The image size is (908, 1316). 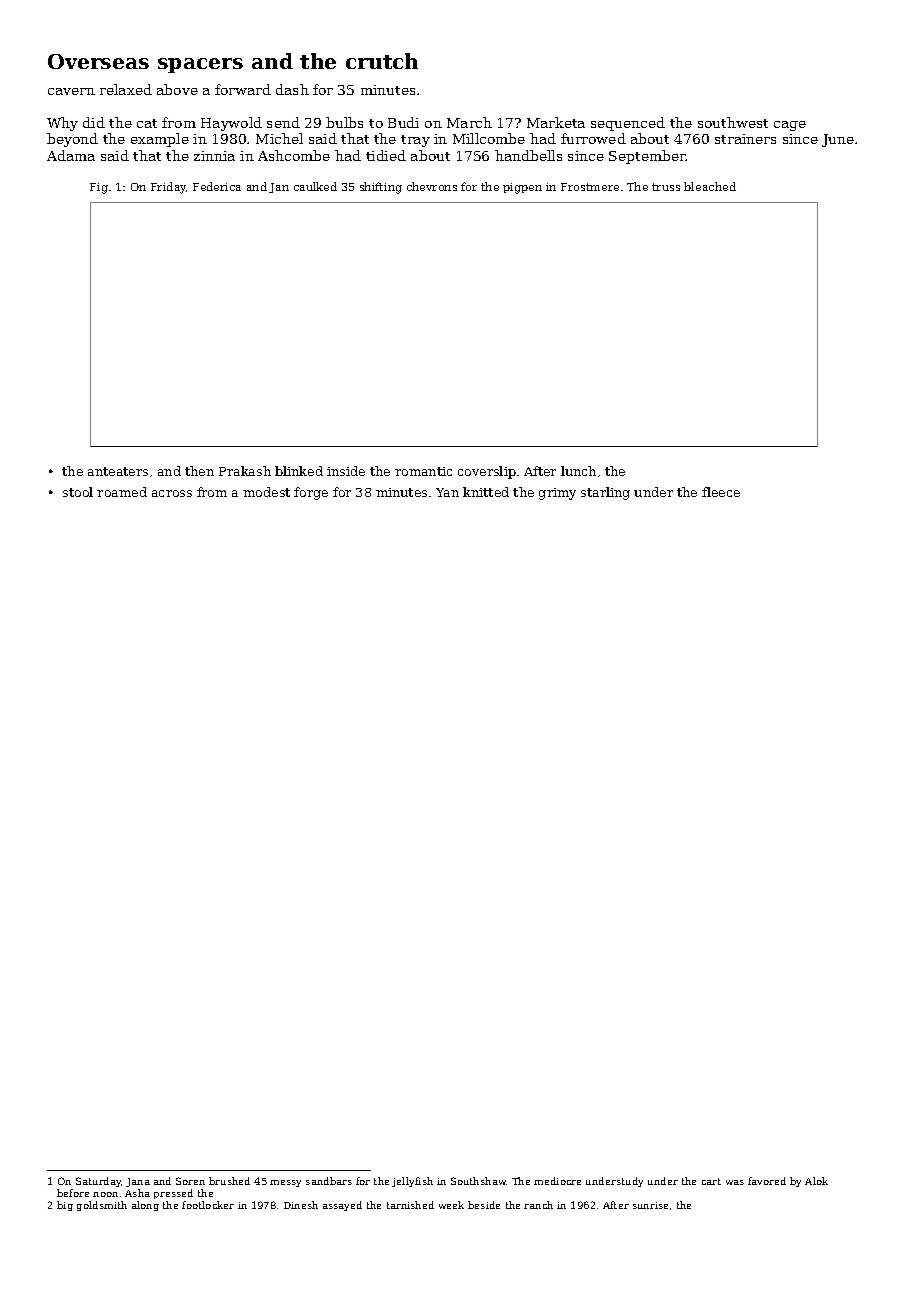 I want to click on anteaters, so click(x=118, y=471).
